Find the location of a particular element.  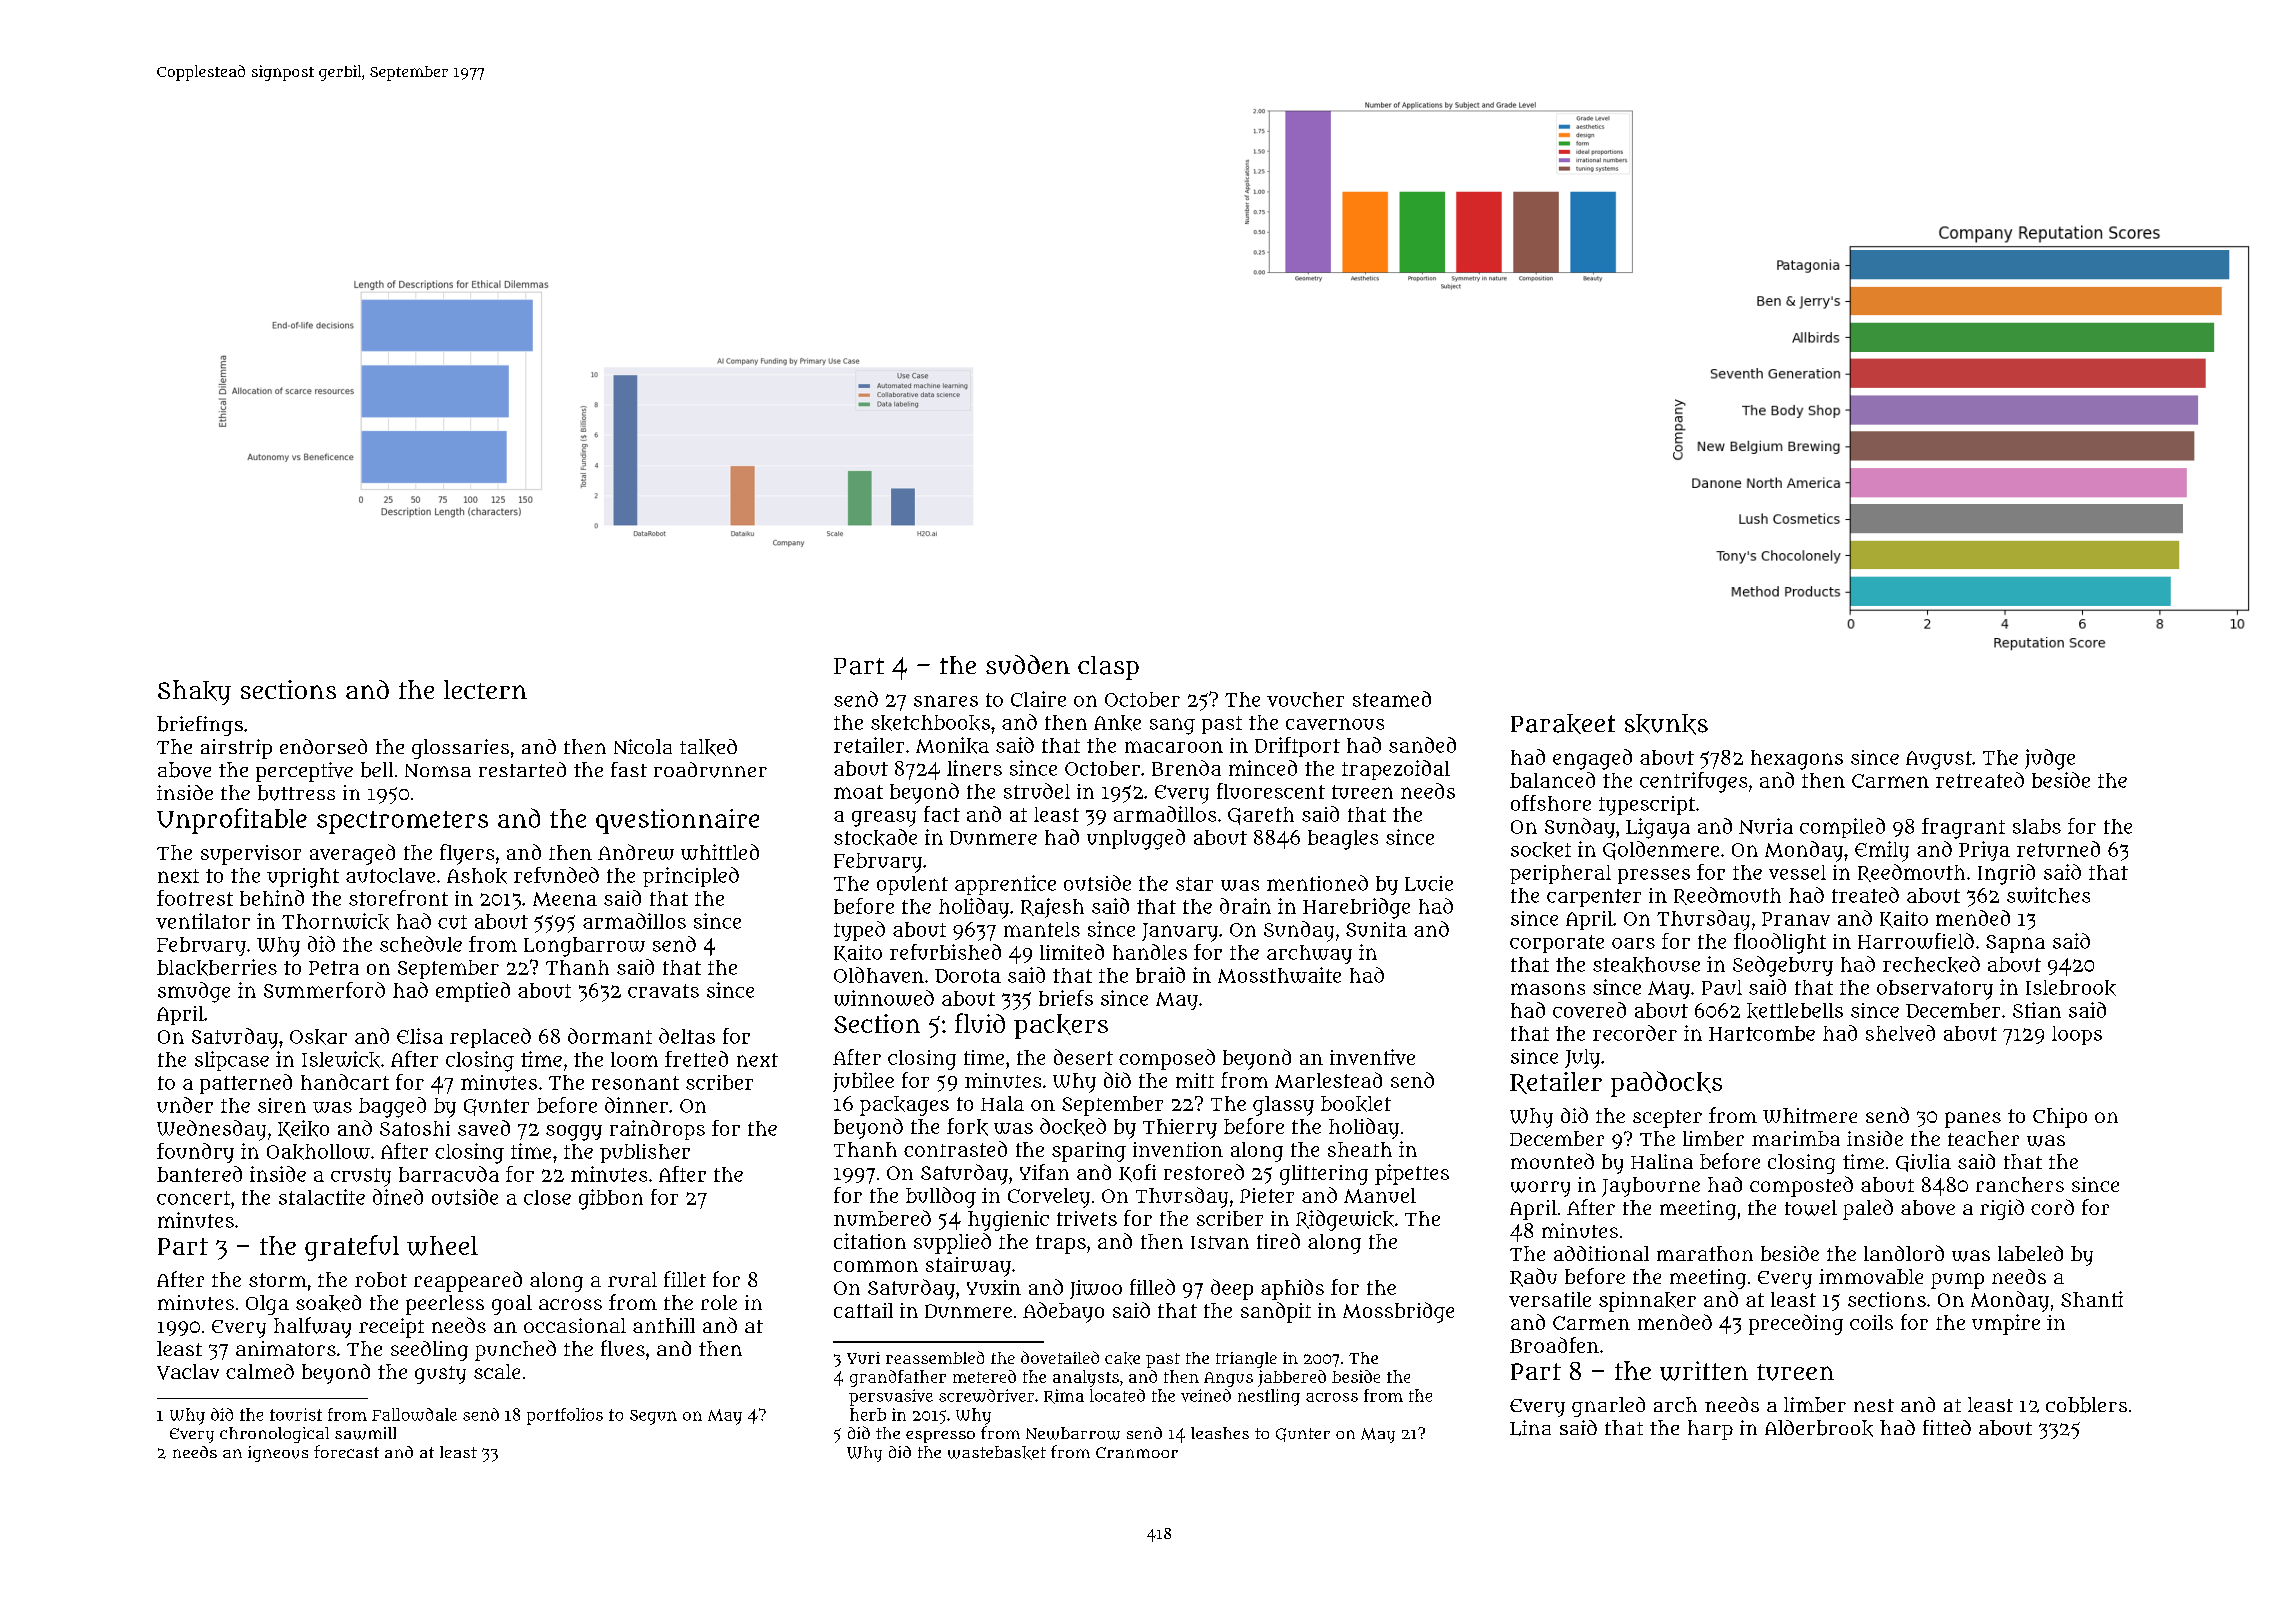

worry is located at coordinates (1540, 1189).
